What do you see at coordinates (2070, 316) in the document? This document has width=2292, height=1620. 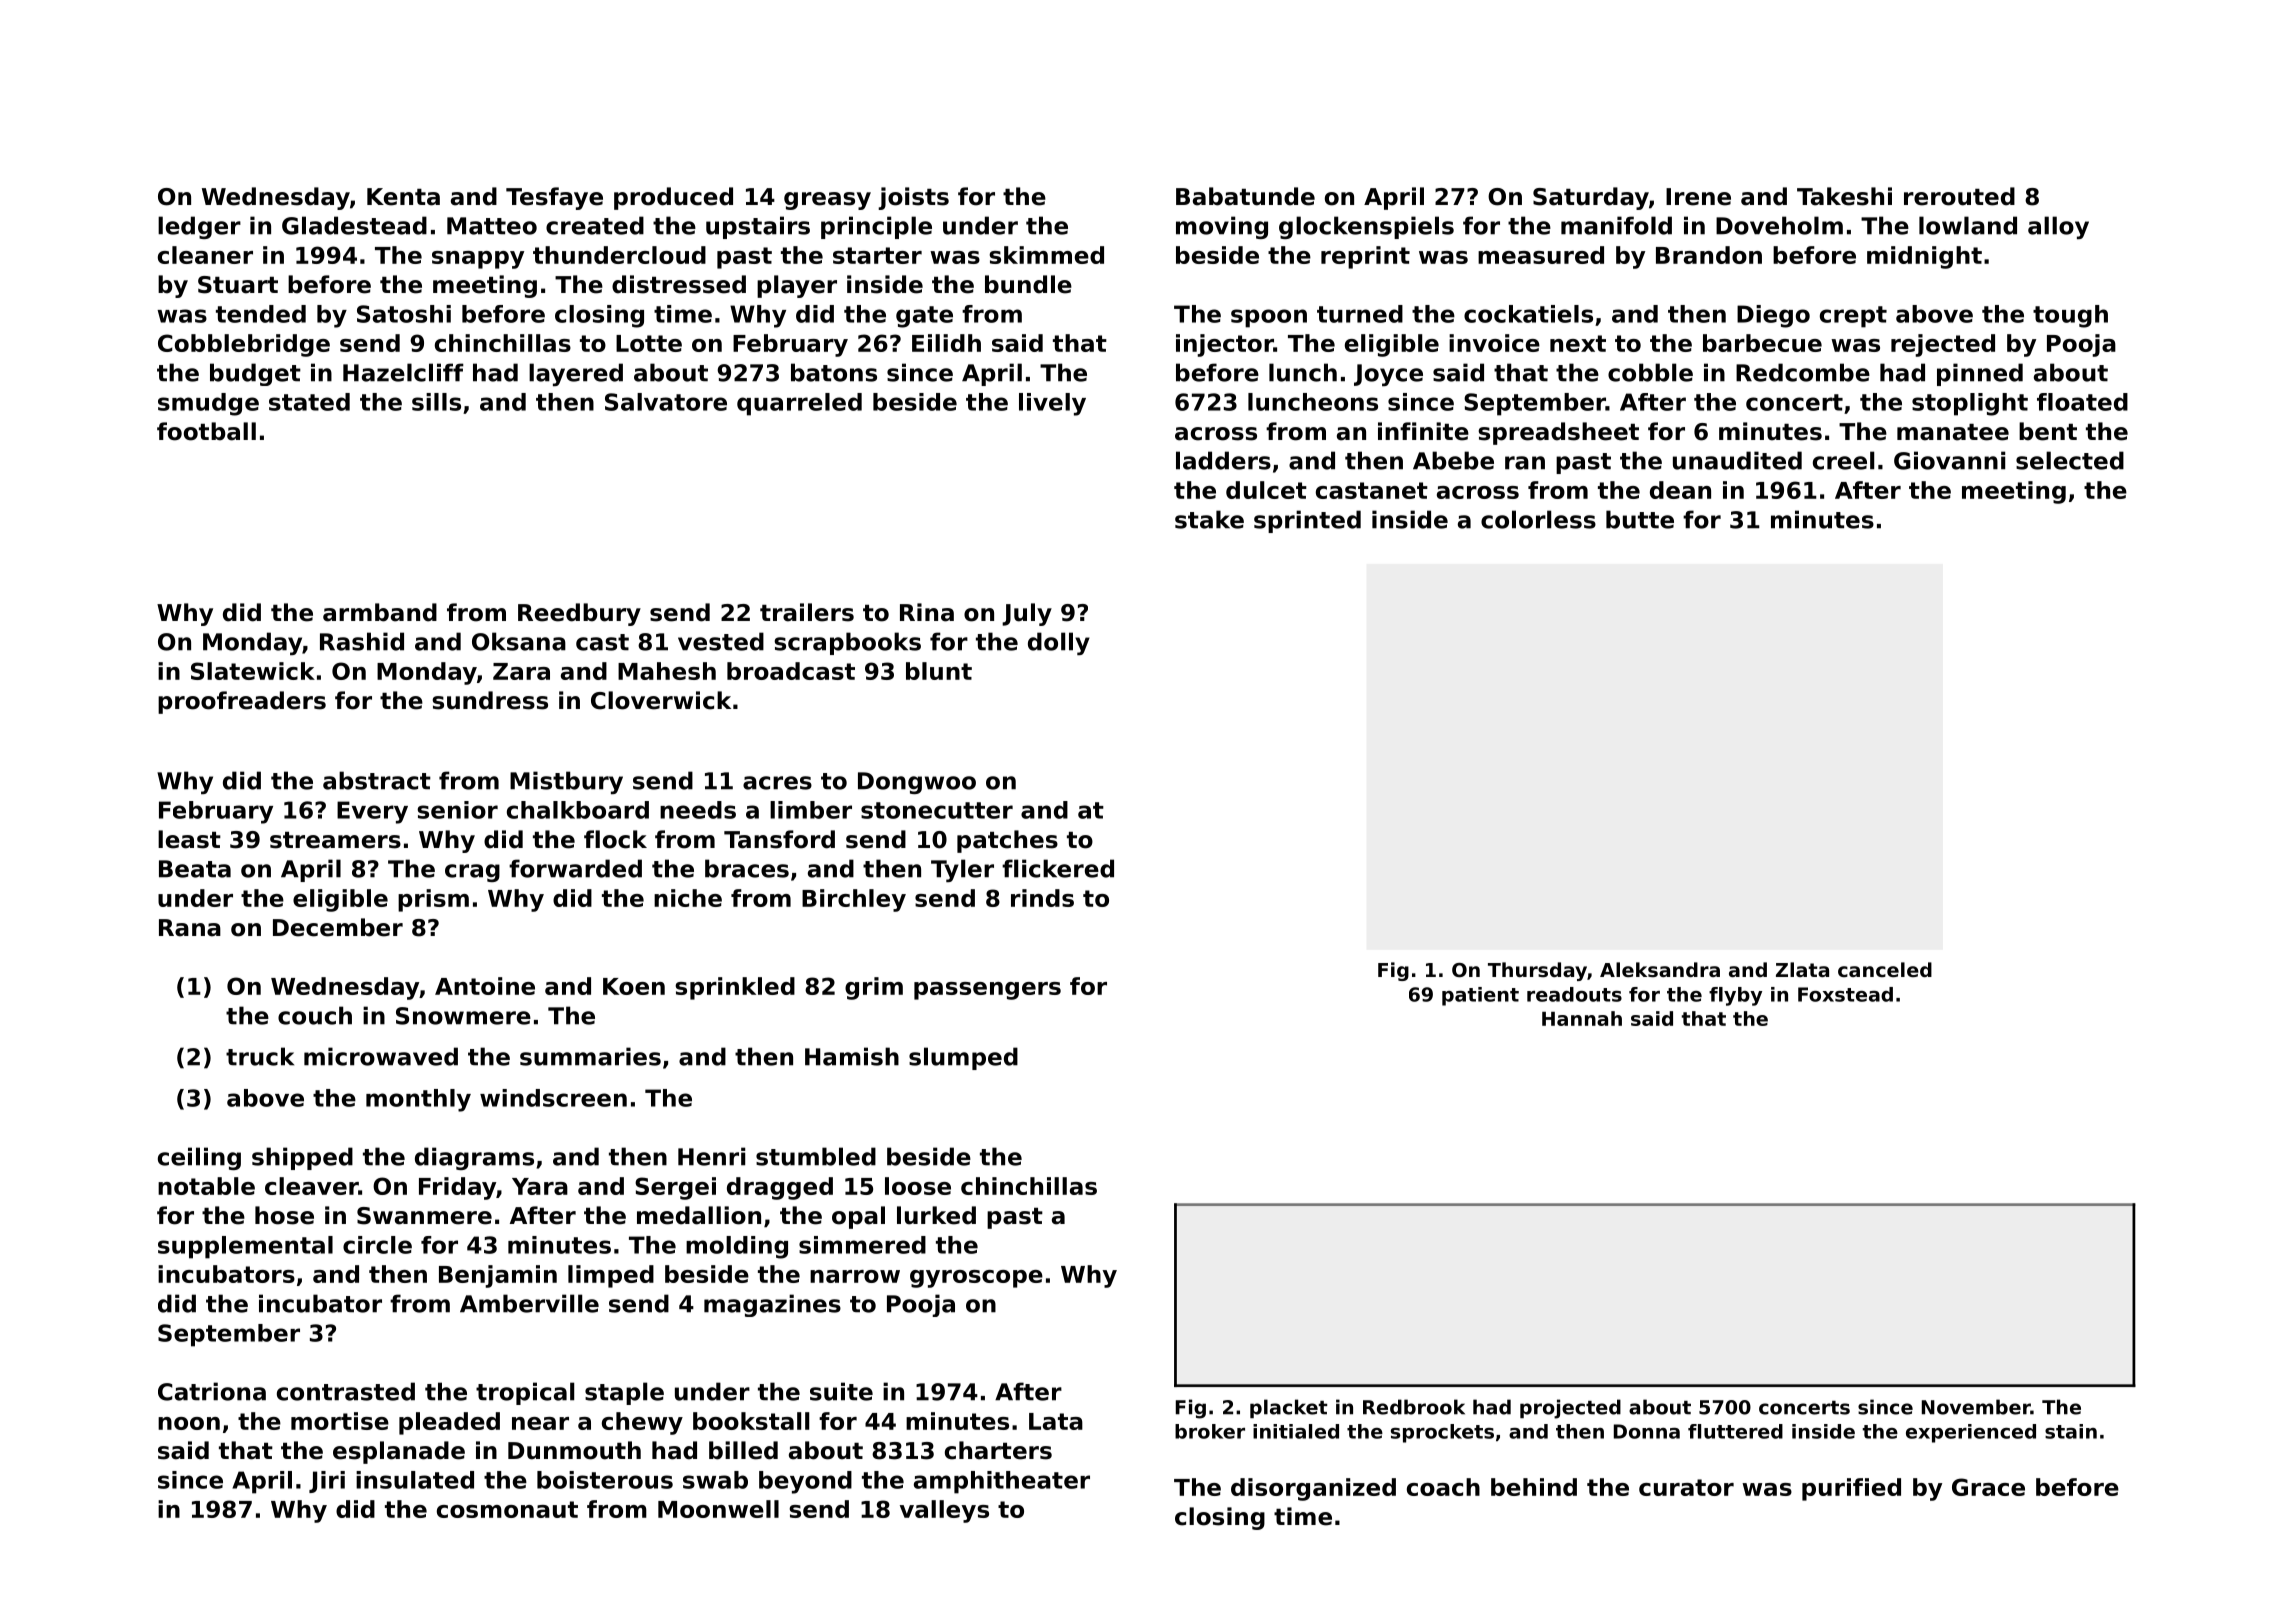 I see `tough` at bounding box center [2070, 316].
